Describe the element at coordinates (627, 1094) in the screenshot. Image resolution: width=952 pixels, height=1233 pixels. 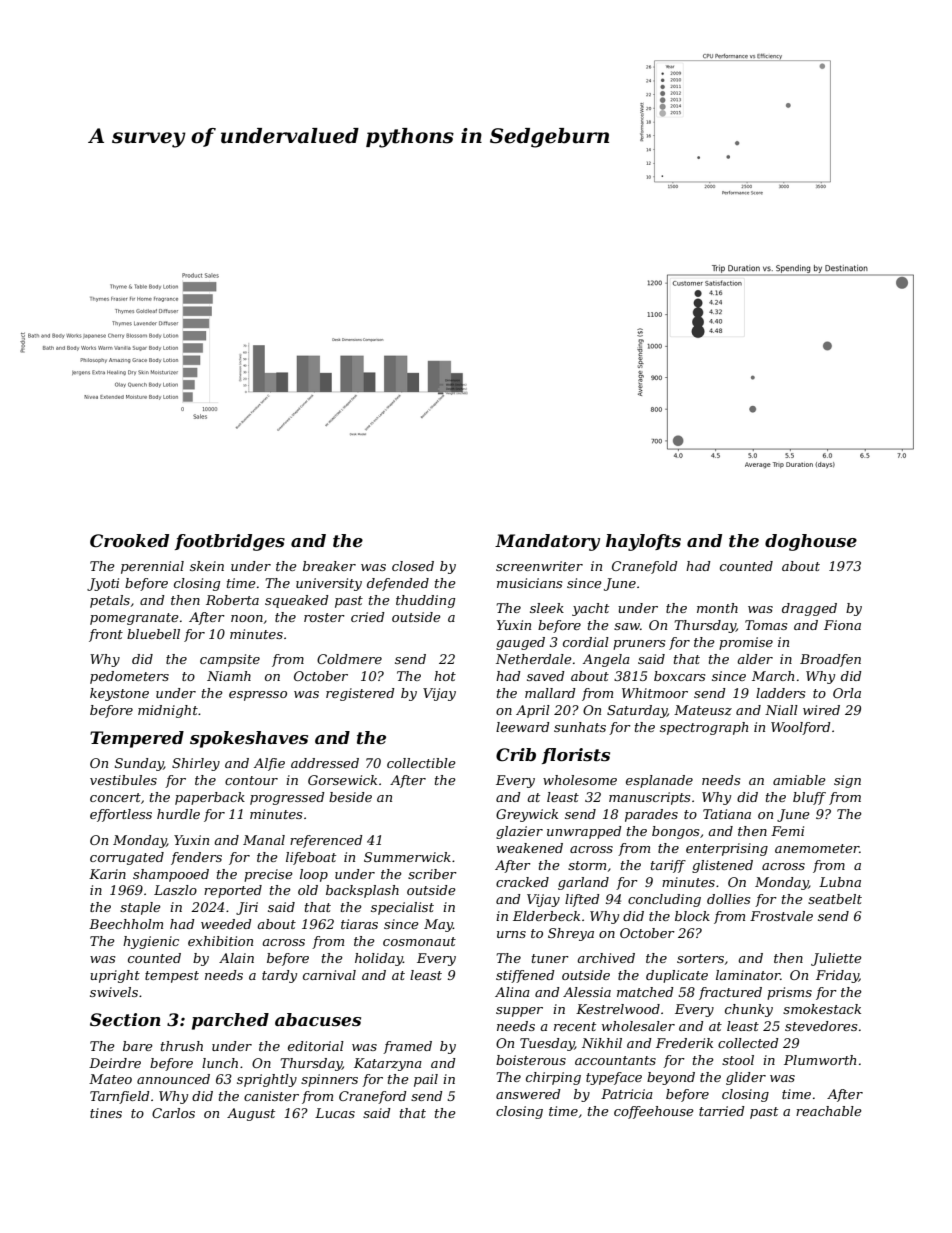
I see `Patricia` at that location.
